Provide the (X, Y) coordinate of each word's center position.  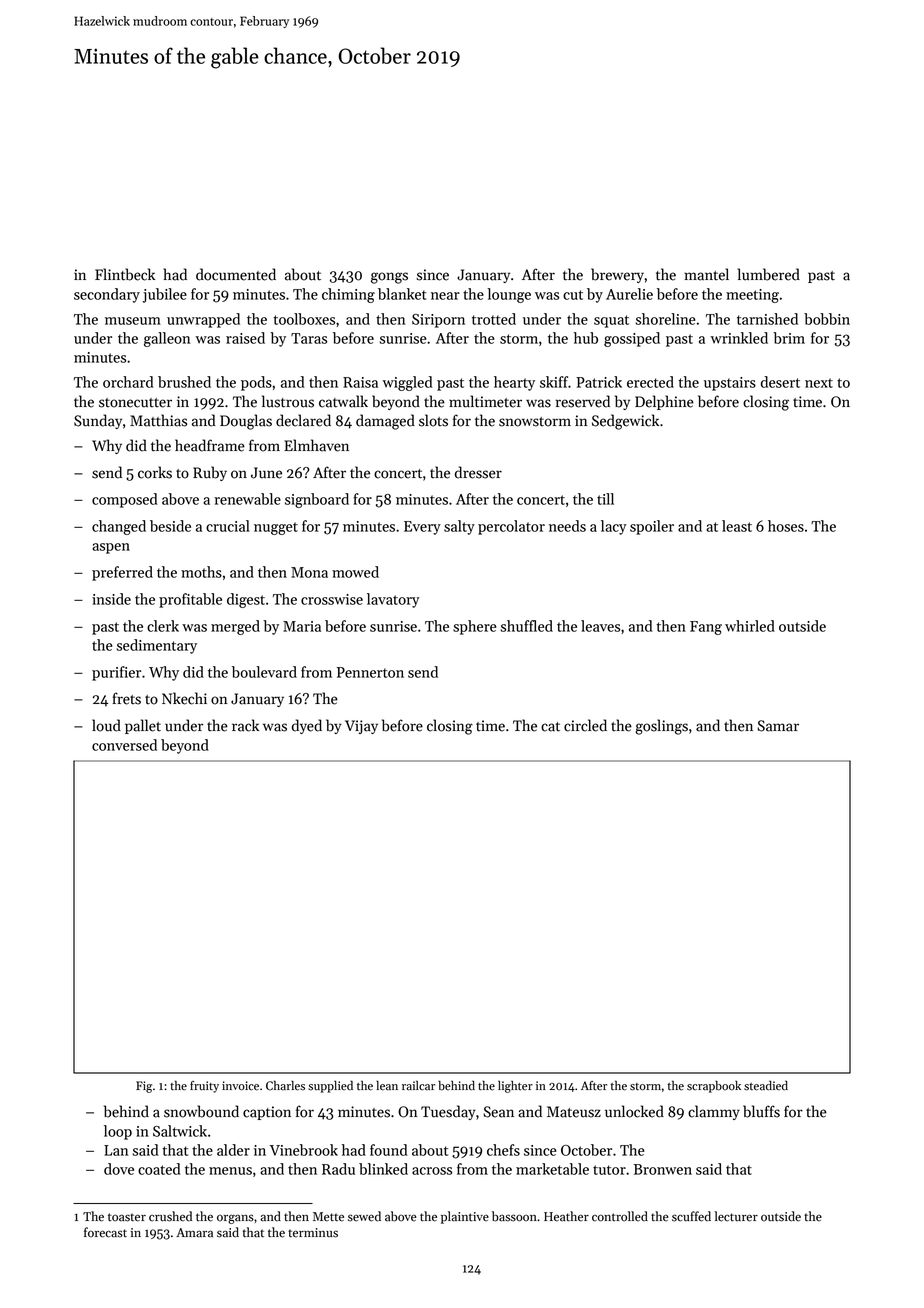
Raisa (360, 382)
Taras (309, 338)
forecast (105, 1232)
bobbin (827, 319)
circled (585, 725)
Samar (778, 726)
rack (245, 725)
